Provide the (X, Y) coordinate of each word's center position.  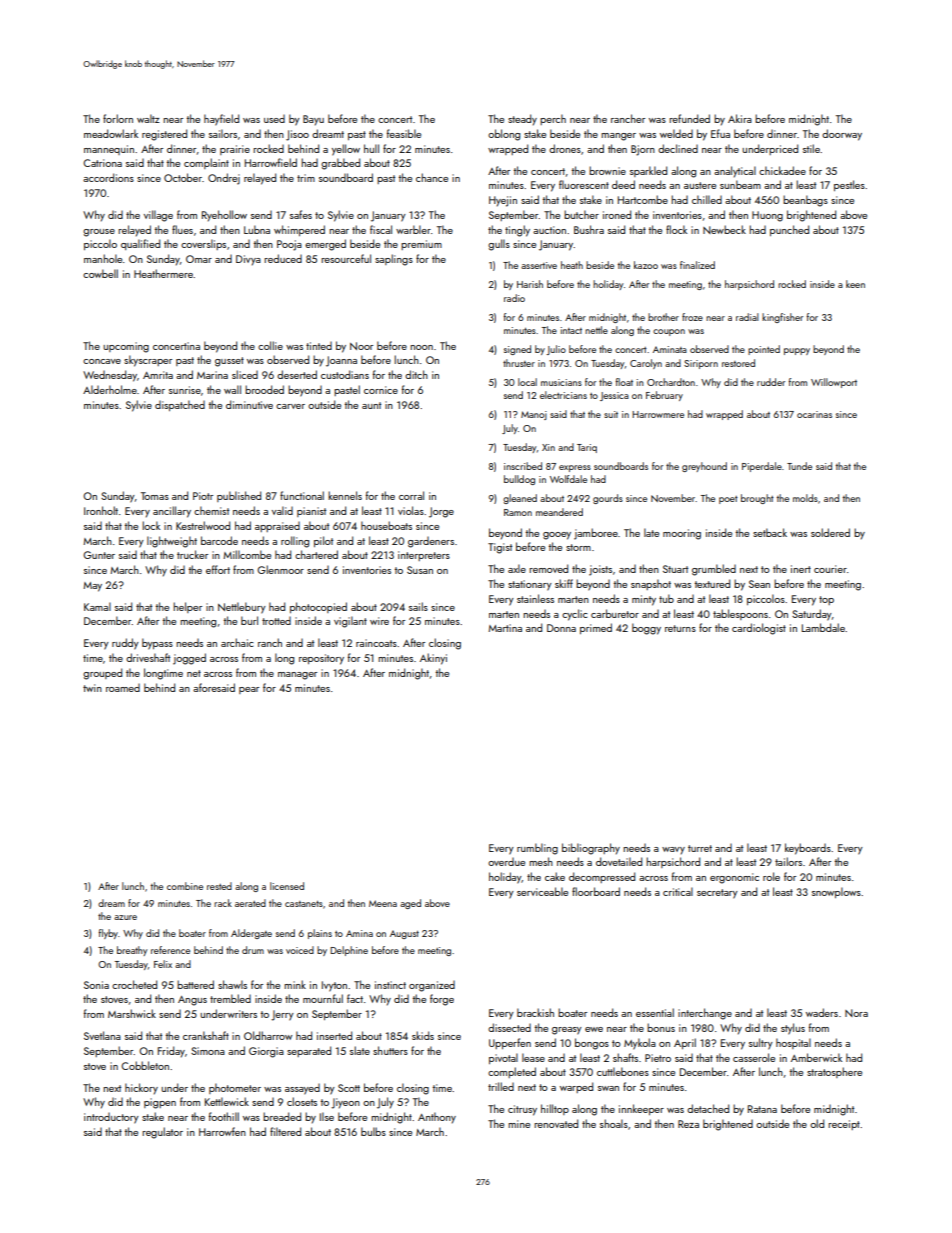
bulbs (373, 1131)
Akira (740, 118)
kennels (345, 495)
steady (522, 120)
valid (282, 510)
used (274, 119)
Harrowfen (222, 1131)
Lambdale (823, 627)
